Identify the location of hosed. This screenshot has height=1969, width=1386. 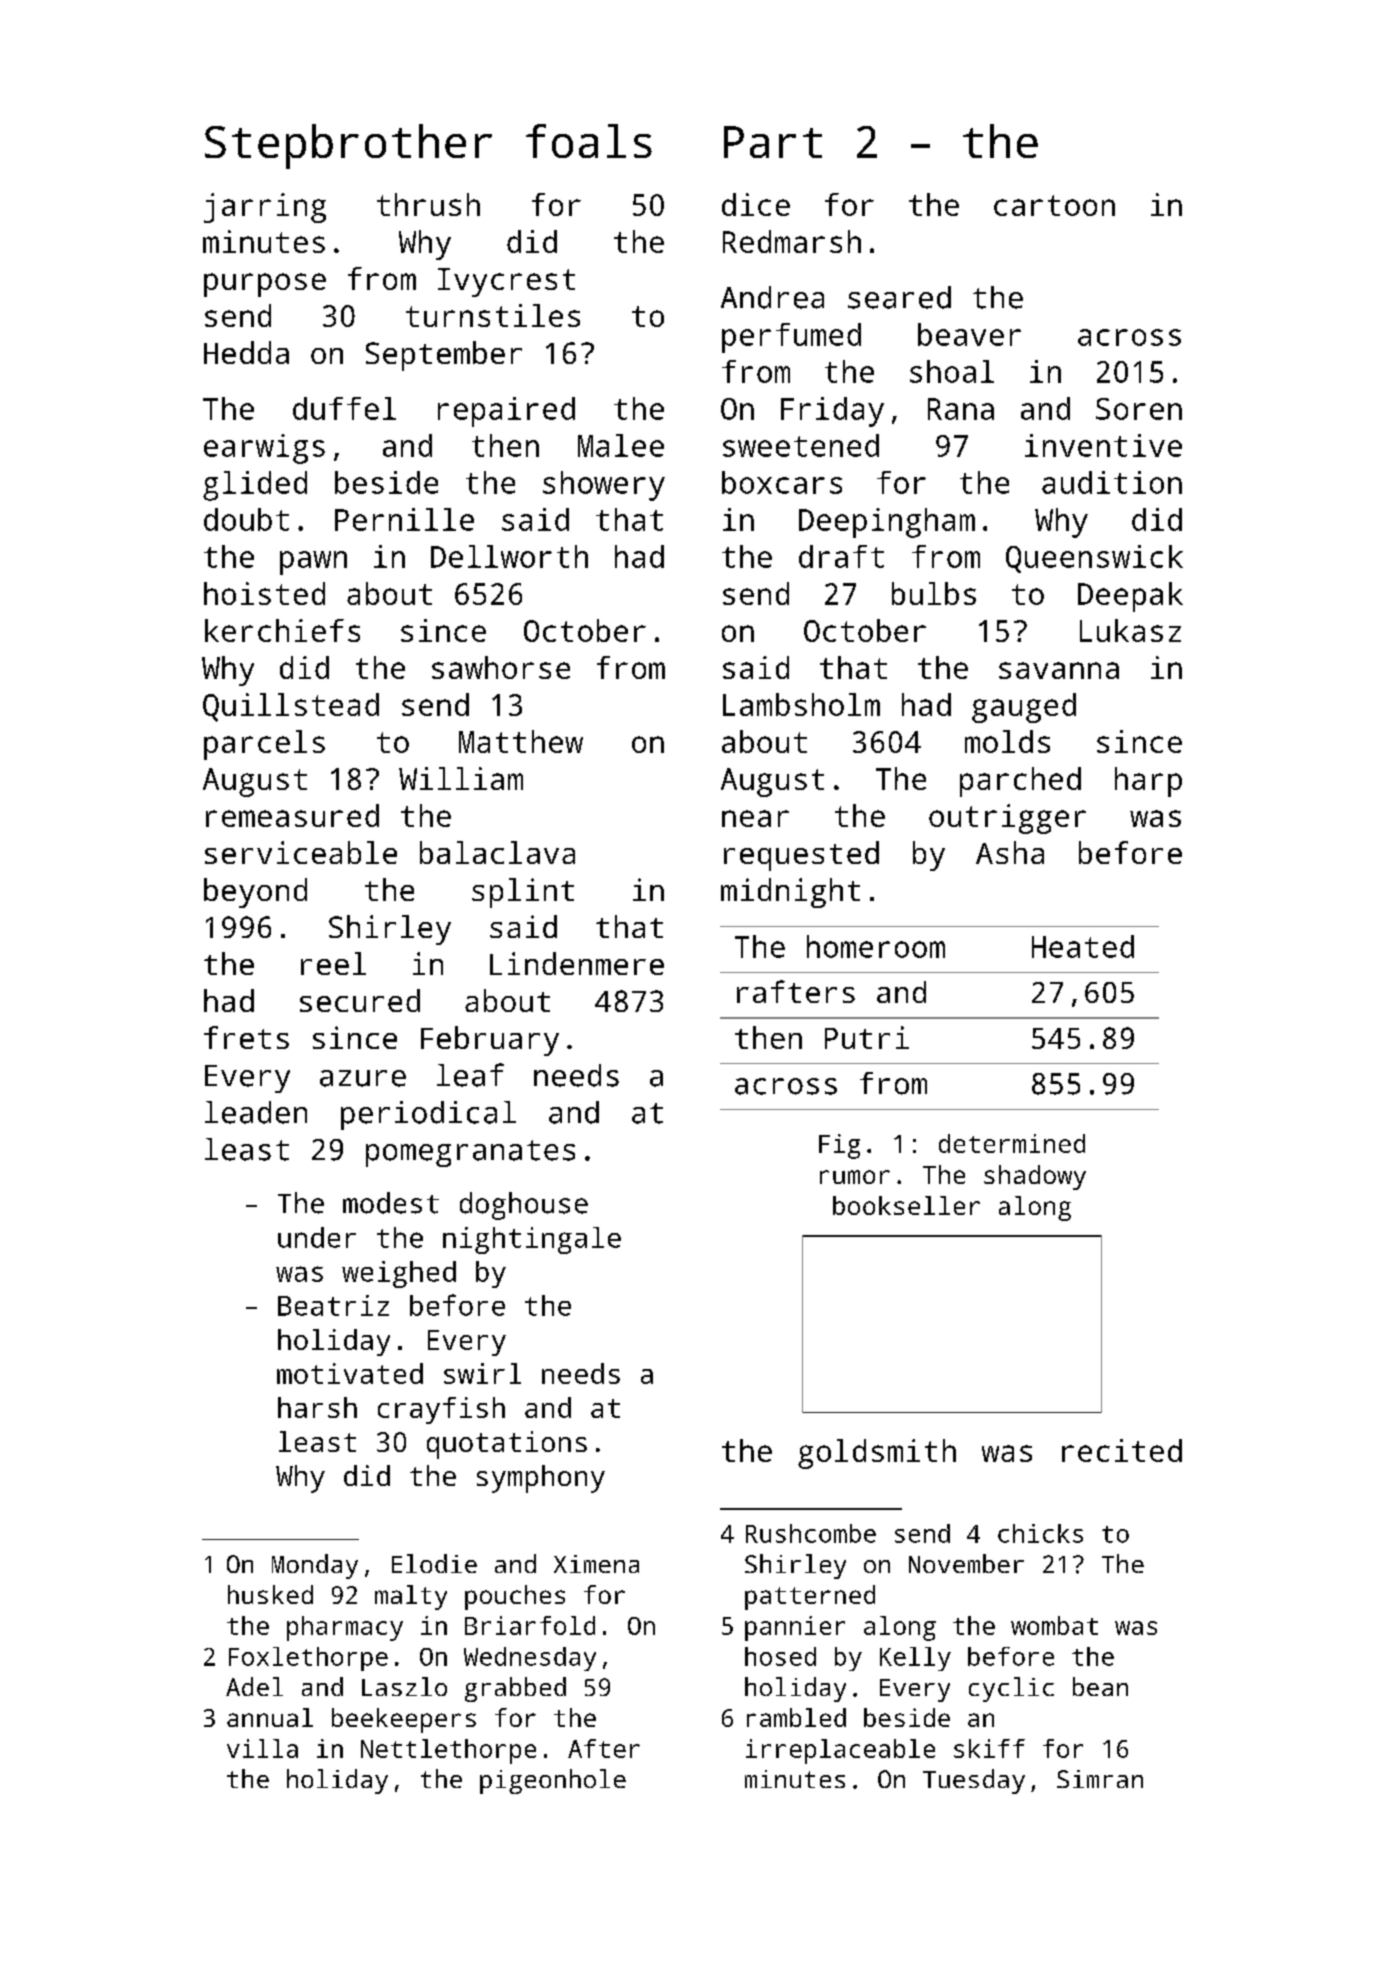
(780, 1656).
